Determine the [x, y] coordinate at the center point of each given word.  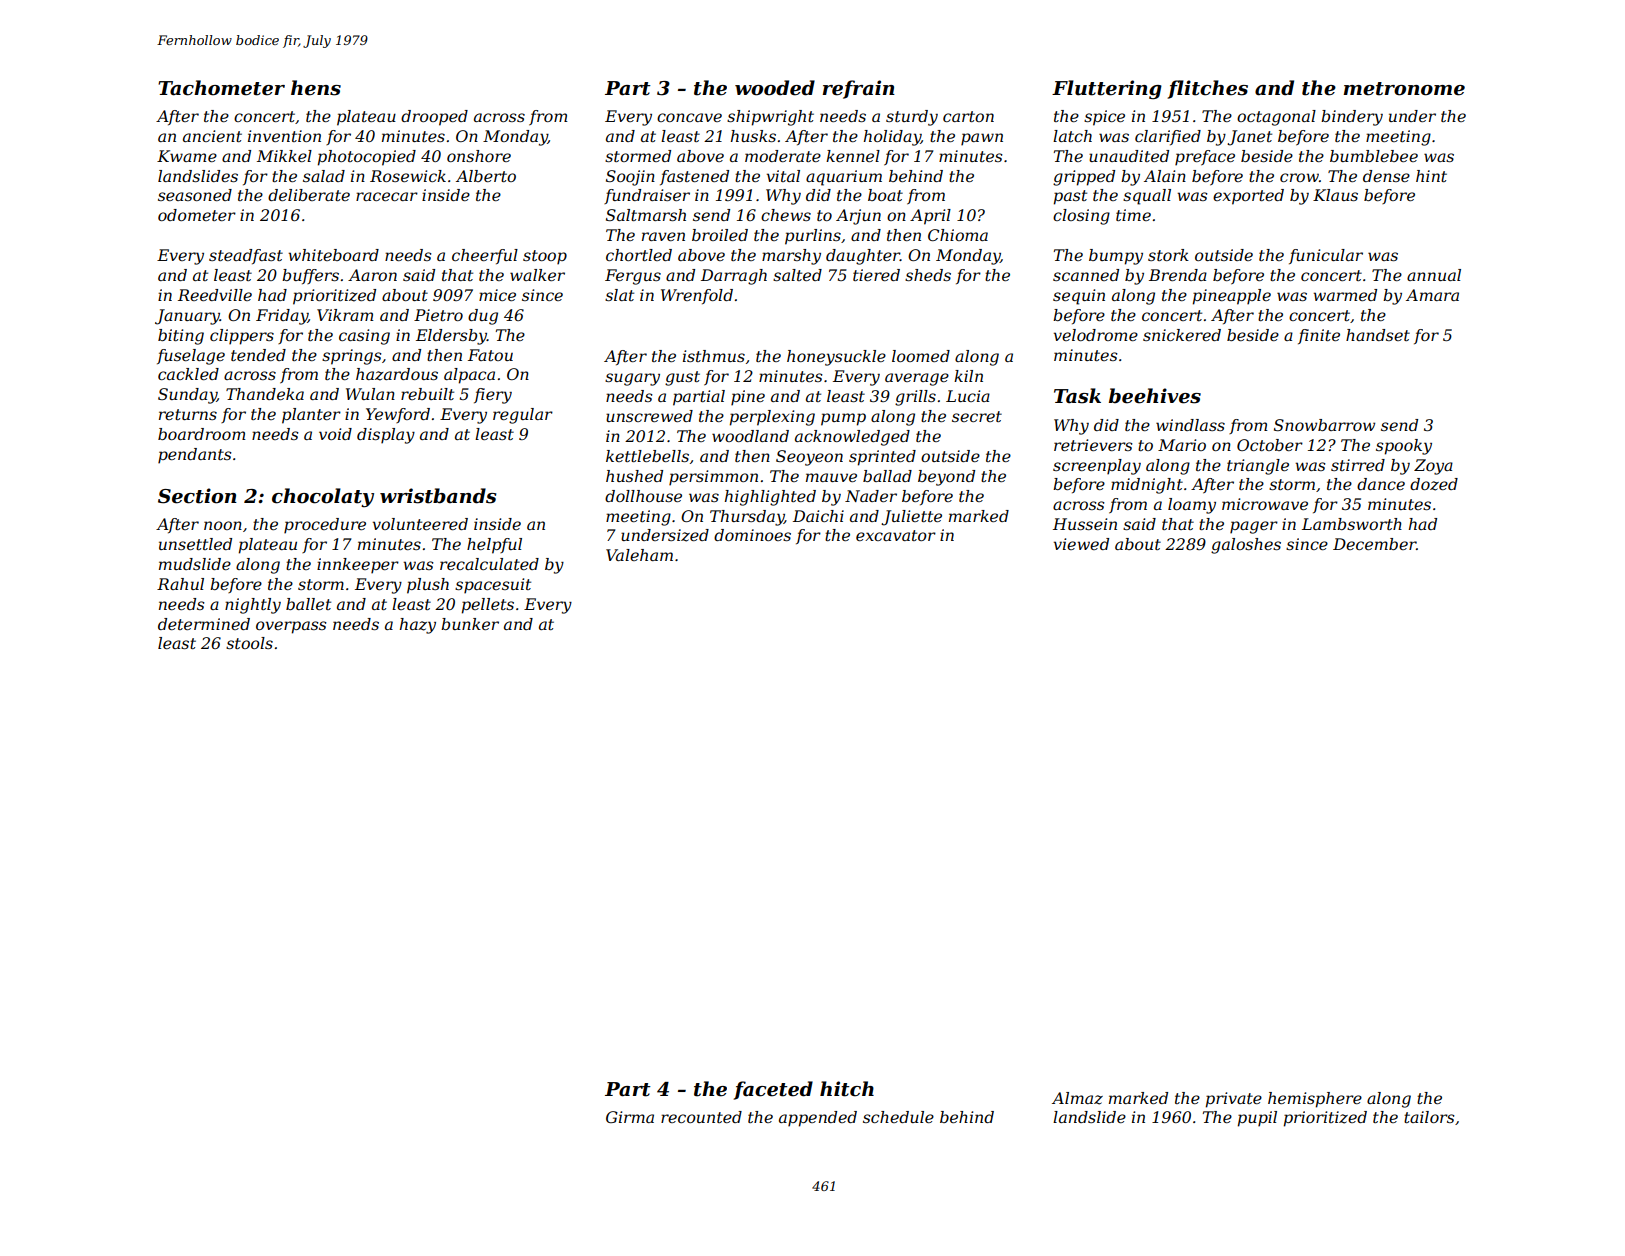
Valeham [639, 555]
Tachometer [221, 88]
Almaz [1077, 1098]
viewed [1081, 544]
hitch [847, 1089]
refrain [859, 89]
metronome [1404, 89]
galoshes [1246, 546]
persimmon [713, 478]
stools [249, 643]
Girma [630, 1117]
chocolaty [323, 497]
